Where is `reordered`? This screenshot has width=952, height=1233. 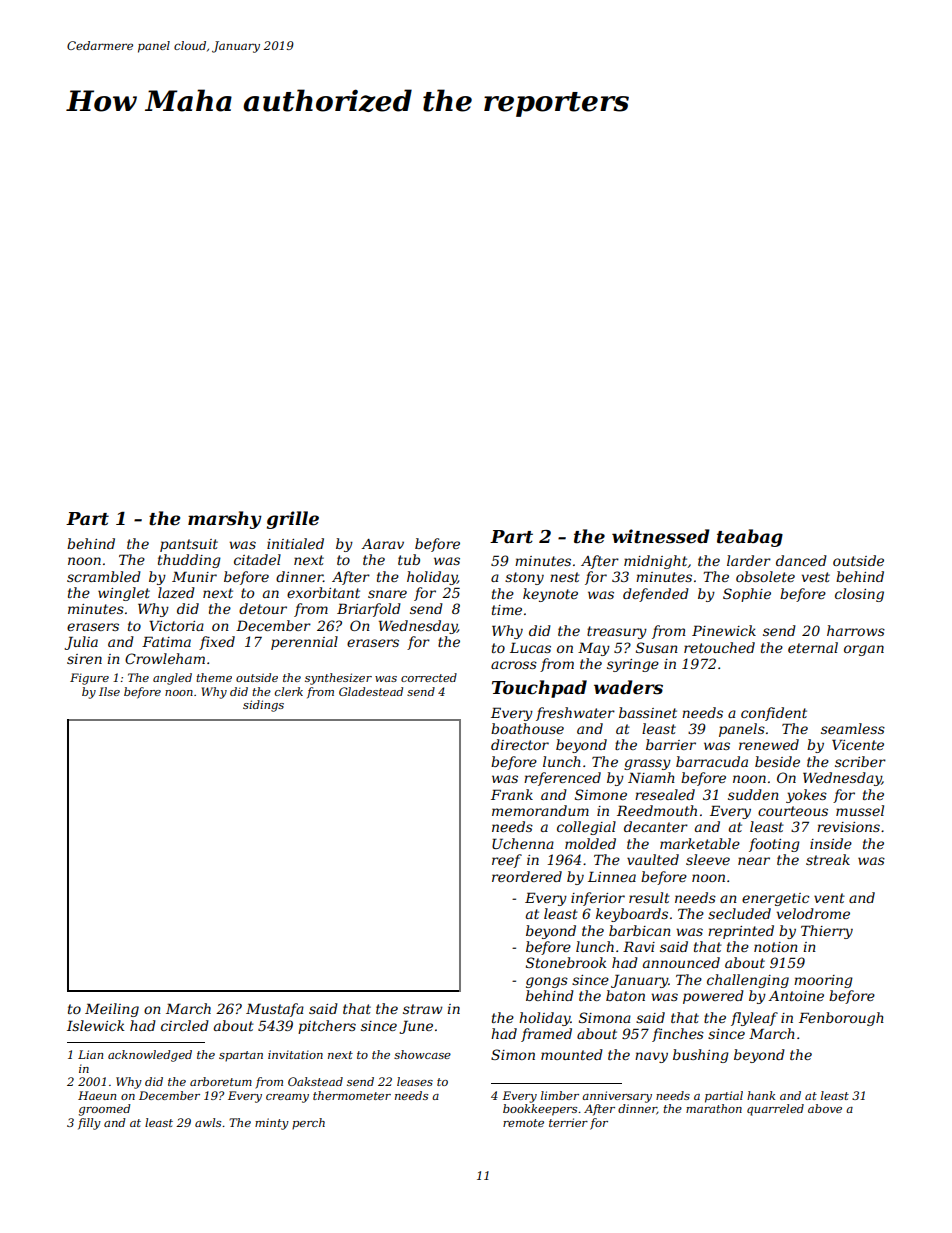 reordered is located at coordinates (527, 876).
